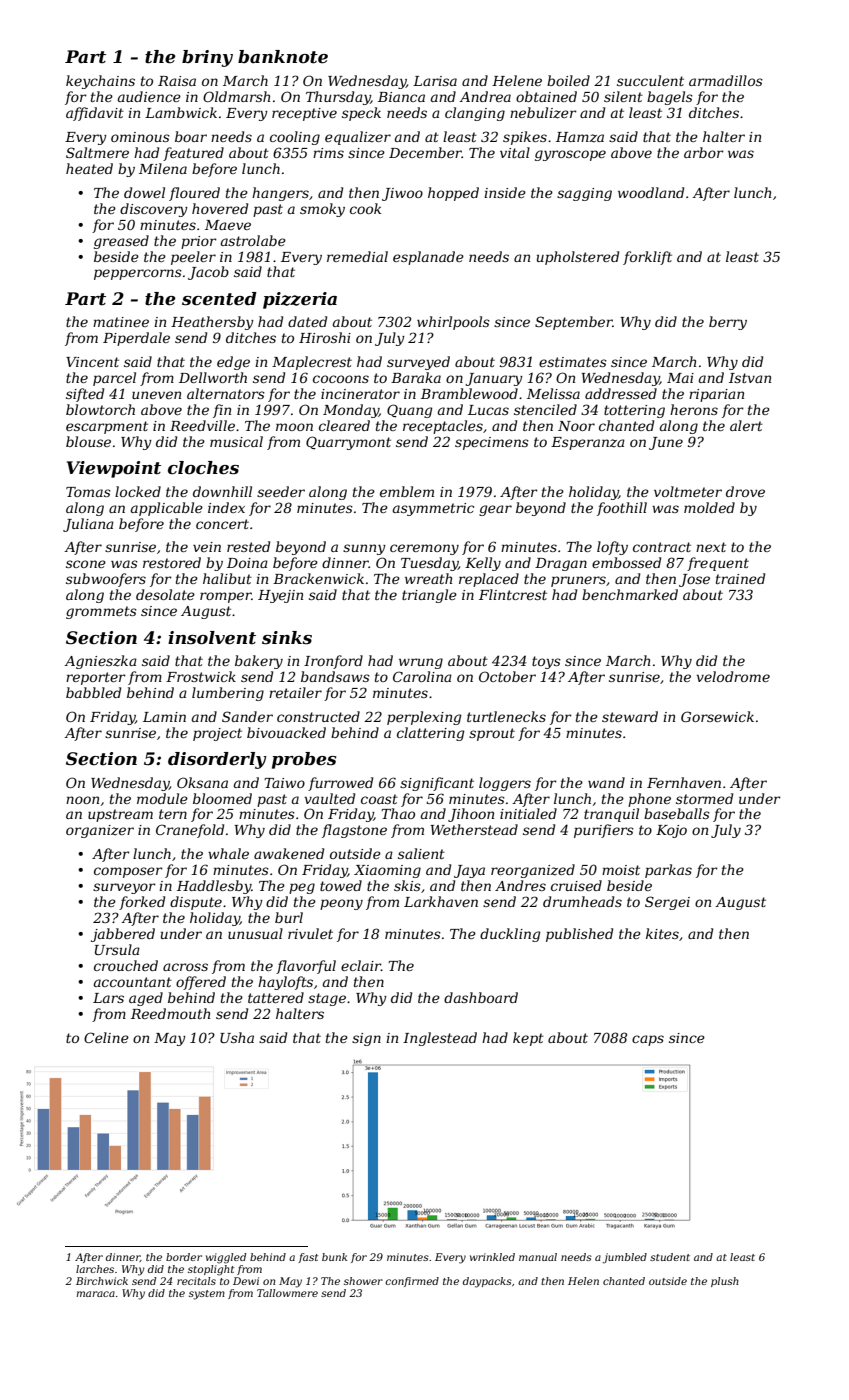 The image size is (849, 1400). I want to click on alert, so click(746, 425).
